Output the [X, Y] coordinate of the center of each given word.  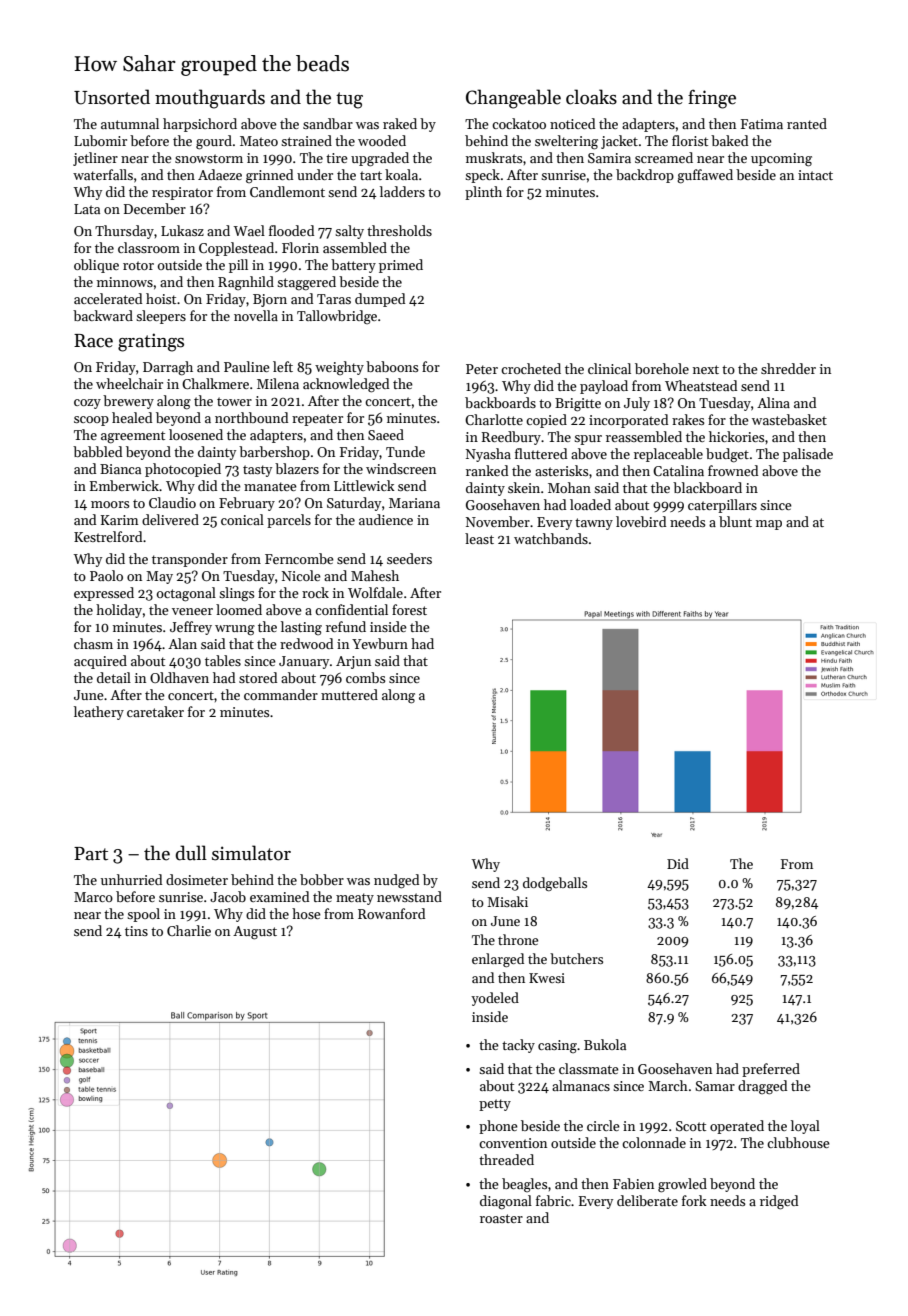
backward [103, 315]
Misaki [507, 901]
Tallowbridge [337, 317]
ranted [807, 123]
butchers [576, 958]
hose [306, 913]
